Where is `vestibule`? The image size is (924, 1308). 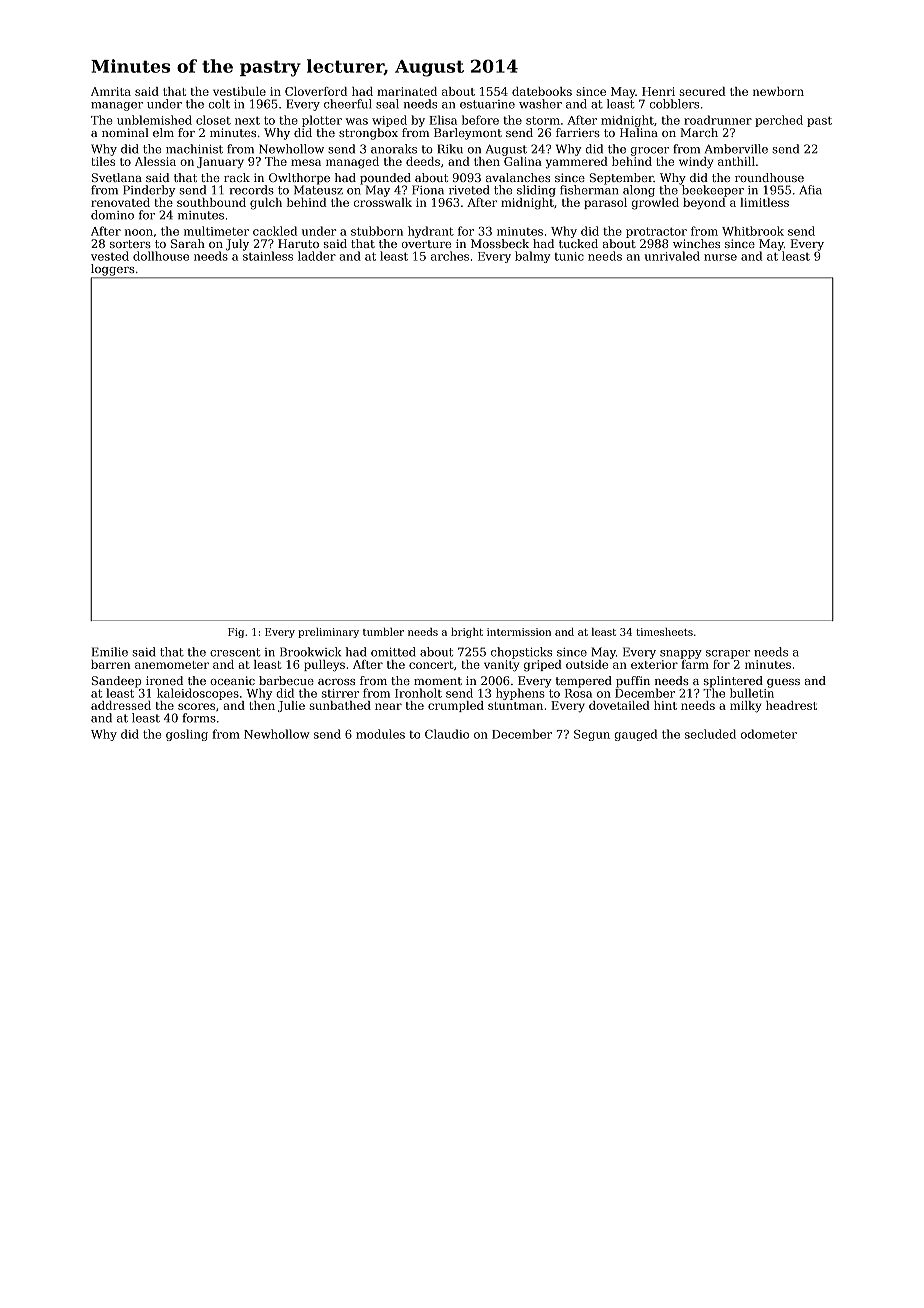 vestibule is located at coordinates (239, 91).
